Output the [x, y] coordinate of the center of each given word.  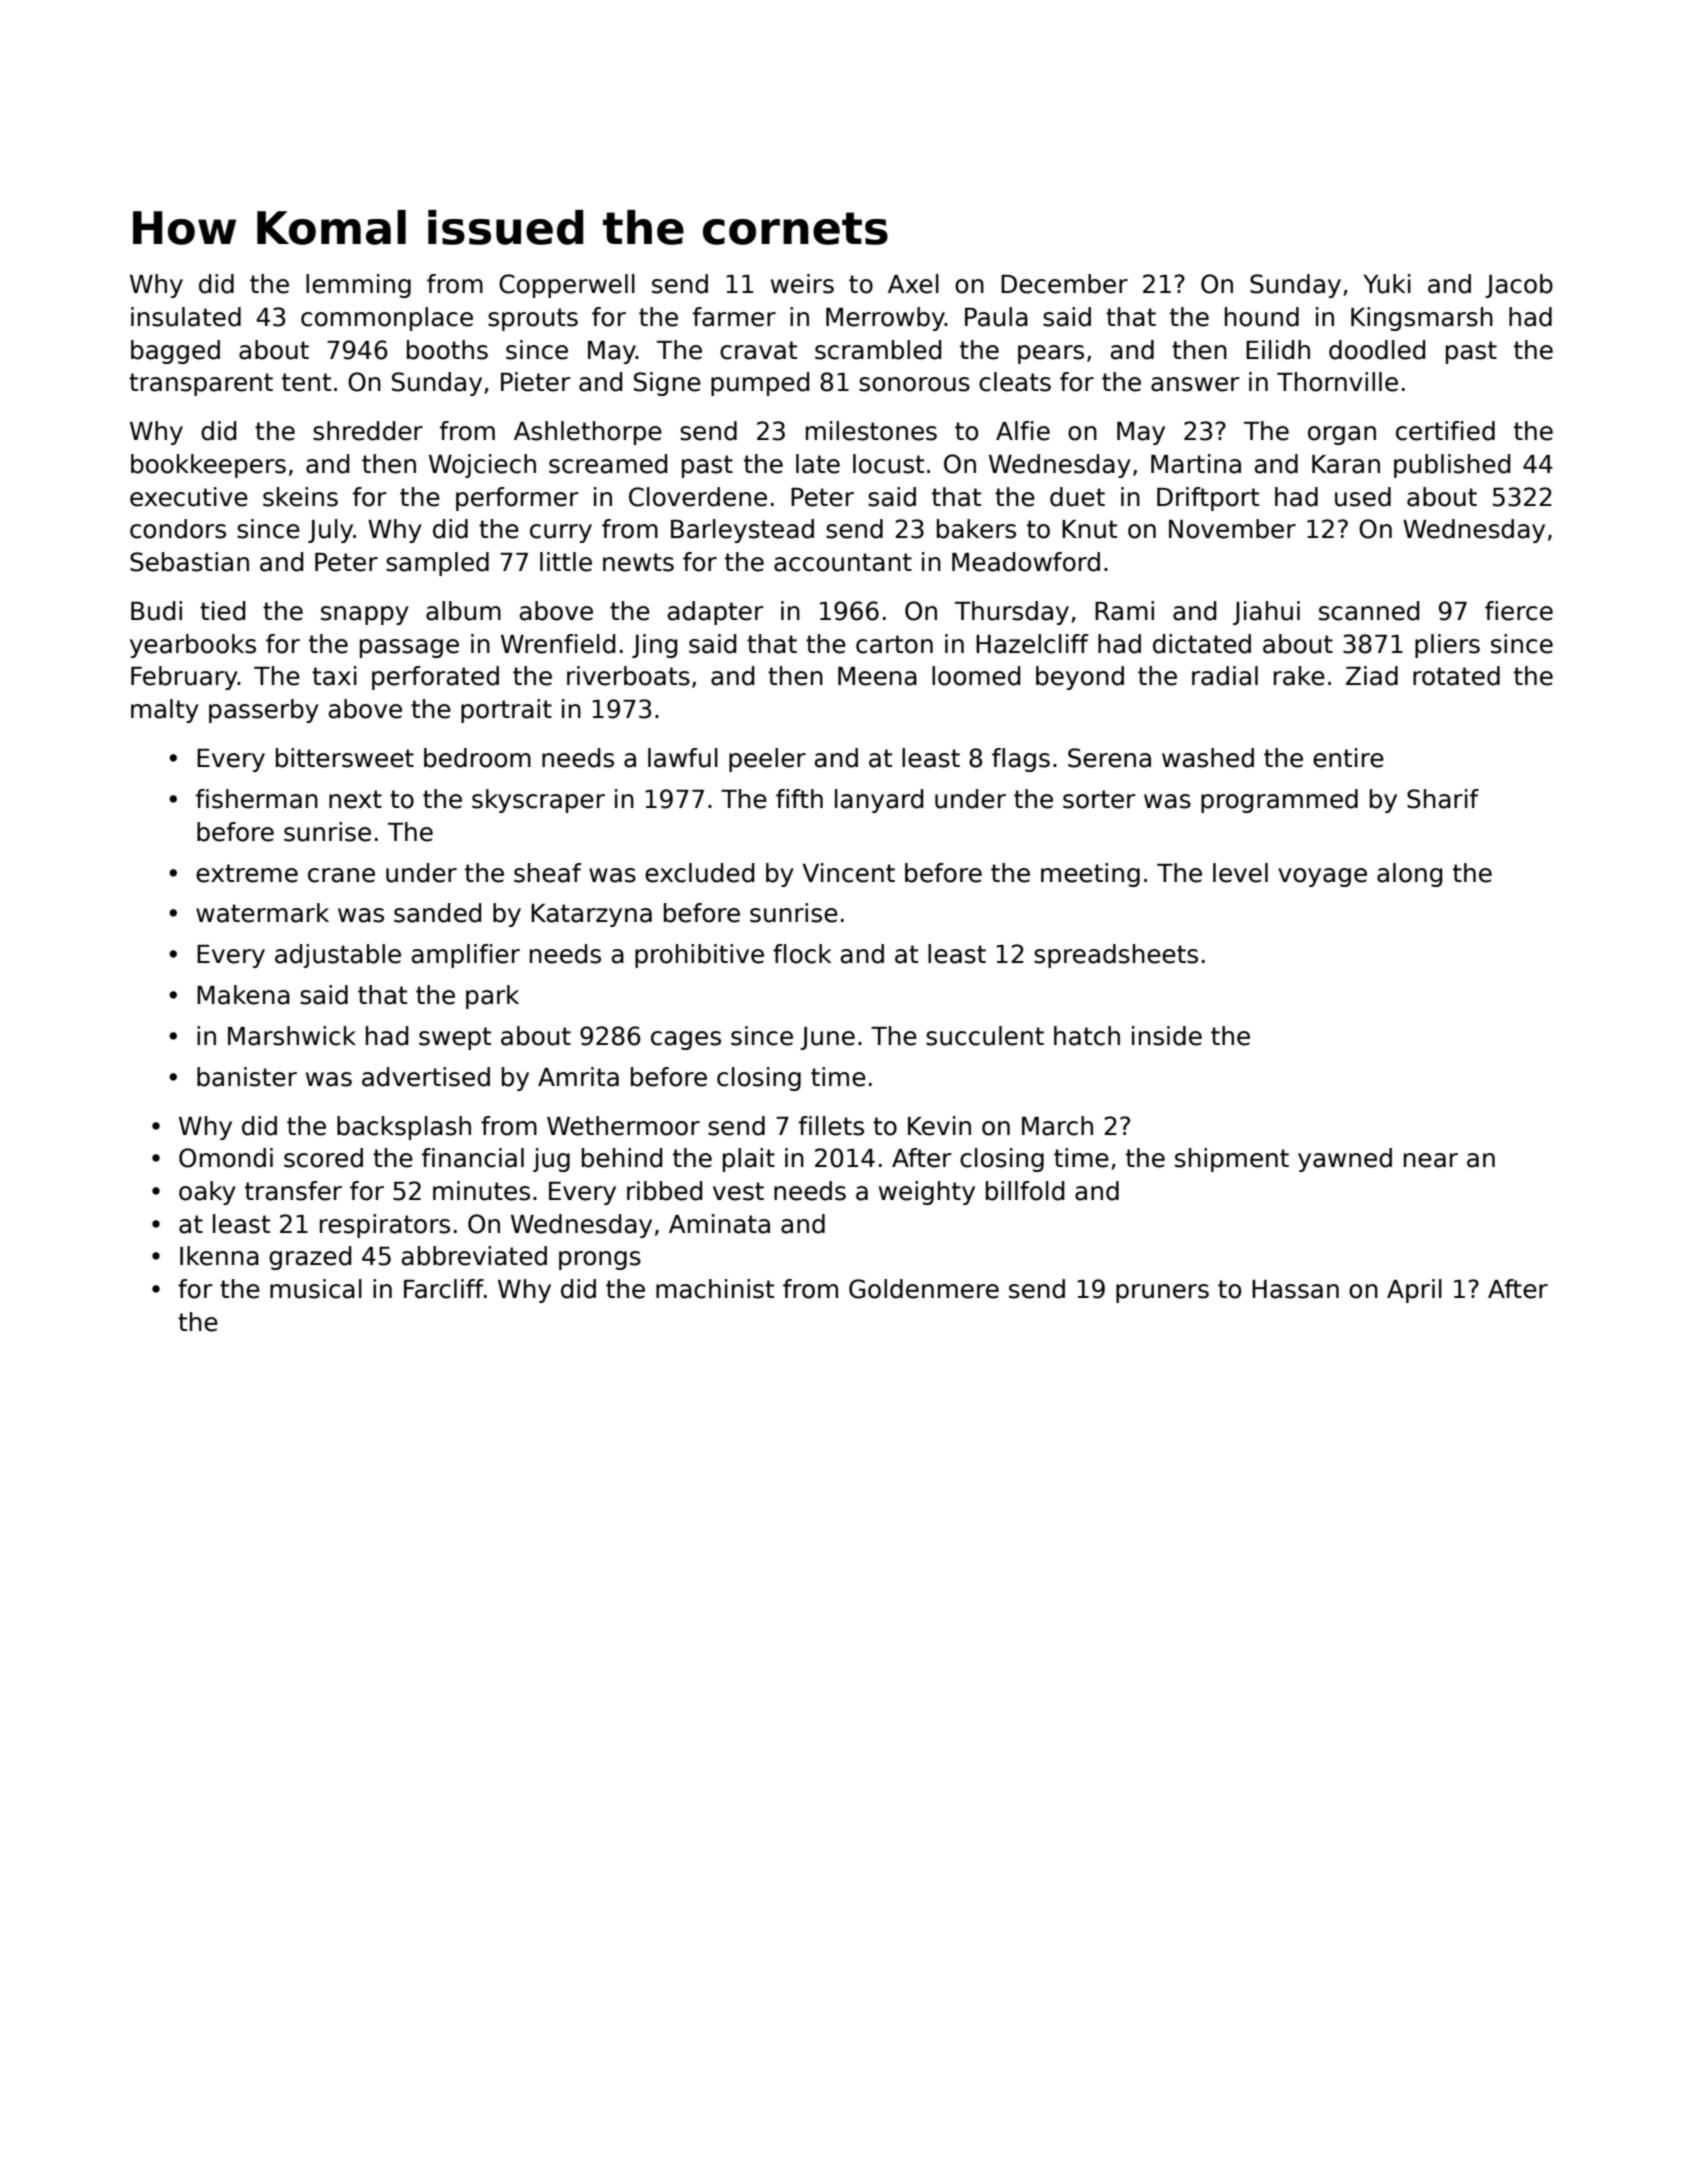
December [1064, 284]
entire [1348, 758]
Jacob [1519, 286]
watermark [262, 913]
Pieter [536, 382]
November [1232, 529]
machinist [715, 1289]
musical [316, 1289]
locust [888, 464]
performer [517, 499]
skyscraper [538, 801]
